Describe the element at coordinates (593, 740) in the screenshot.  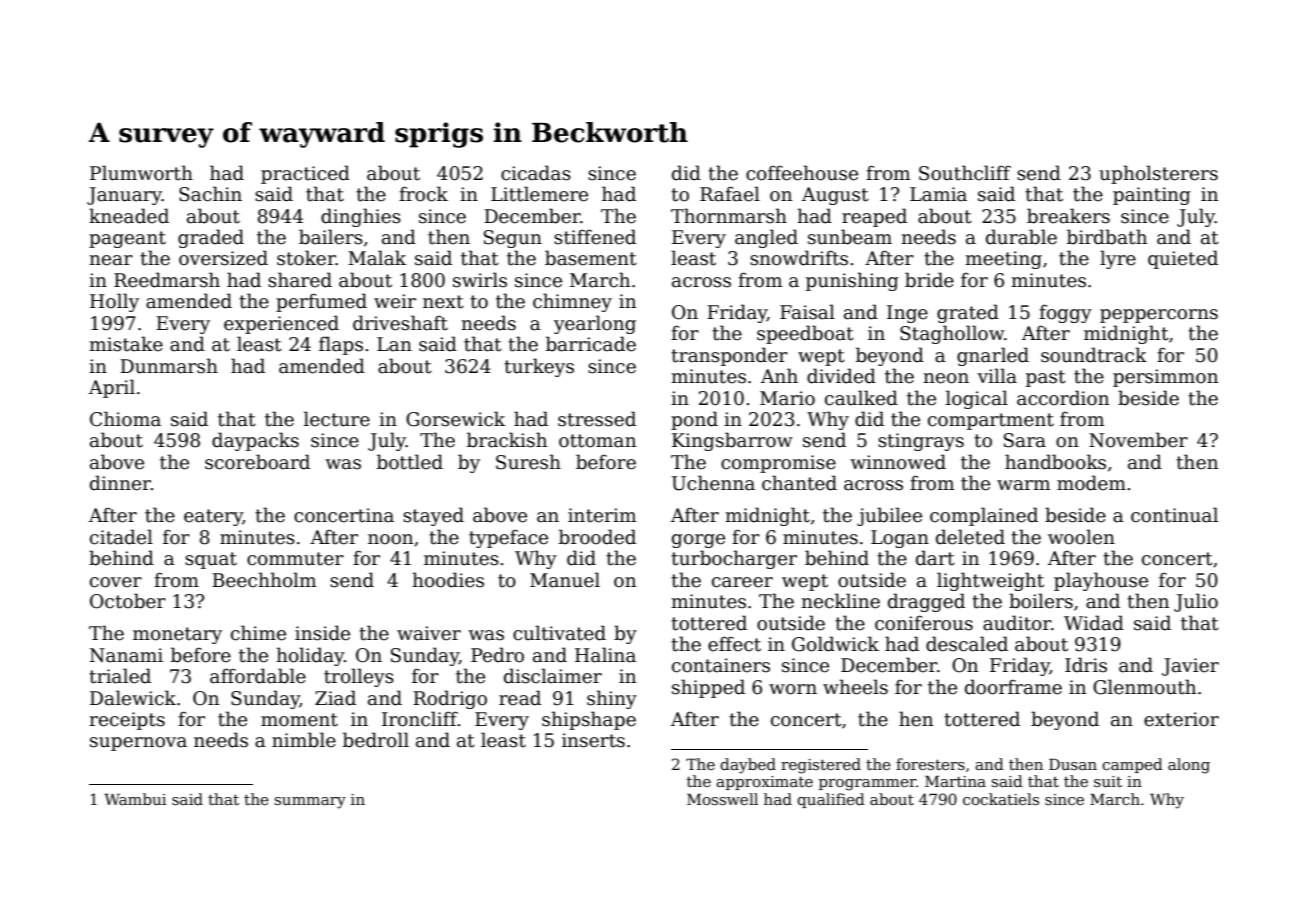
I see `inserts` at that location.
